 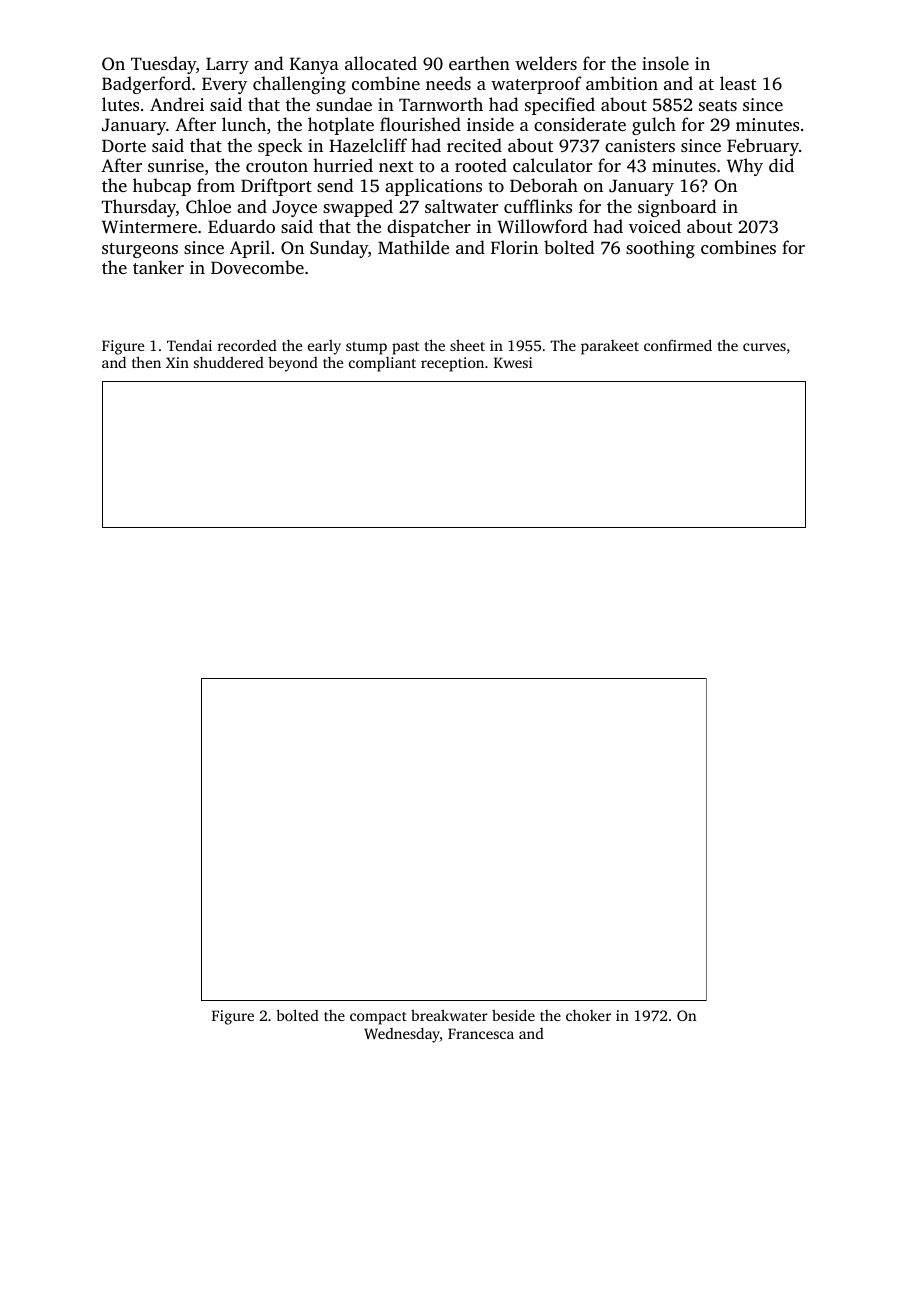 What do you see at coordinates (588, 1015) in the image?
I see `choker` at bounding box center [588, 1015].
